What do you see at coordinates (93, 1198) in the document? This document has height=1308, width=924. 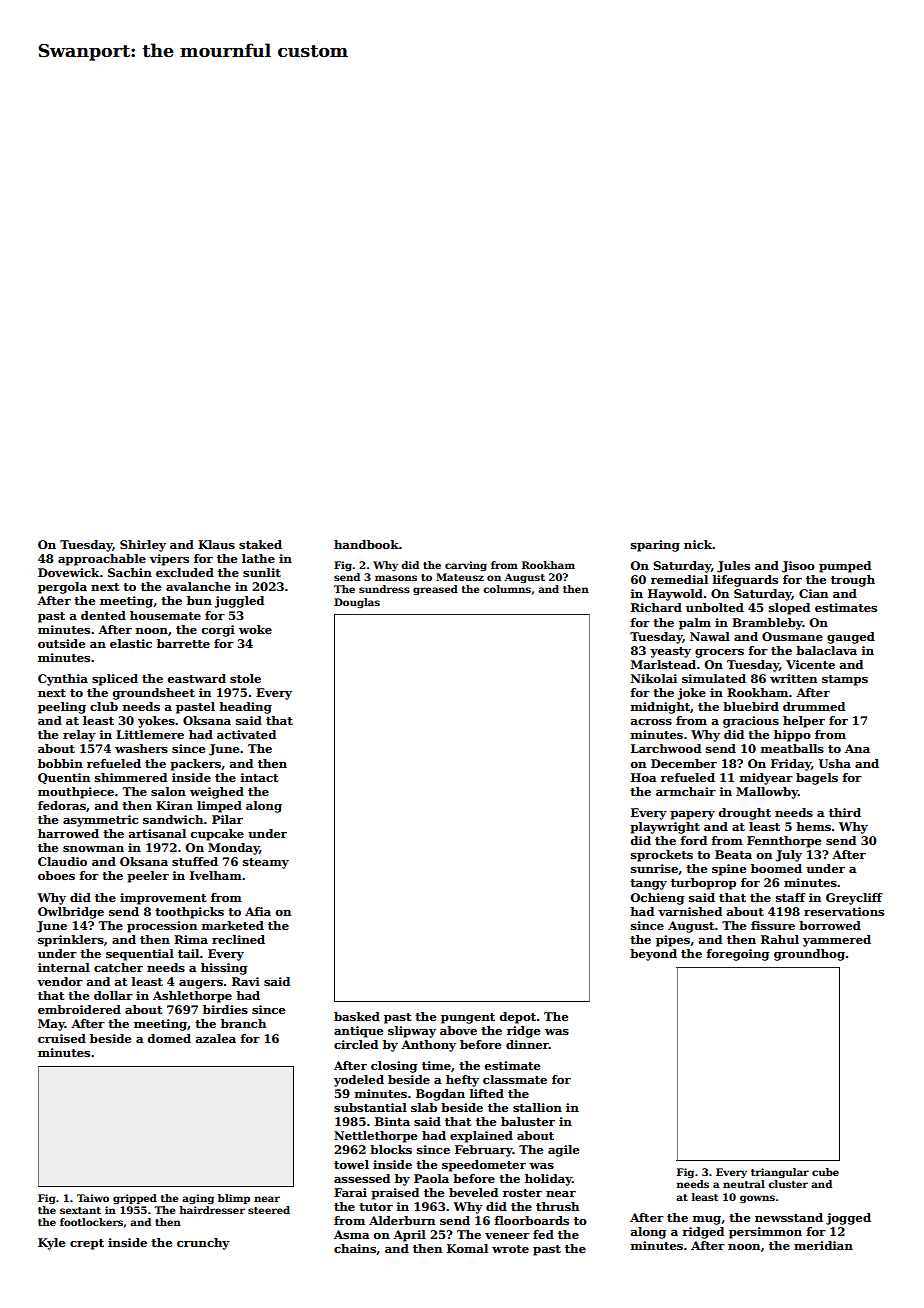 I see `Taiwo` at bounding box center [93, 1198].
